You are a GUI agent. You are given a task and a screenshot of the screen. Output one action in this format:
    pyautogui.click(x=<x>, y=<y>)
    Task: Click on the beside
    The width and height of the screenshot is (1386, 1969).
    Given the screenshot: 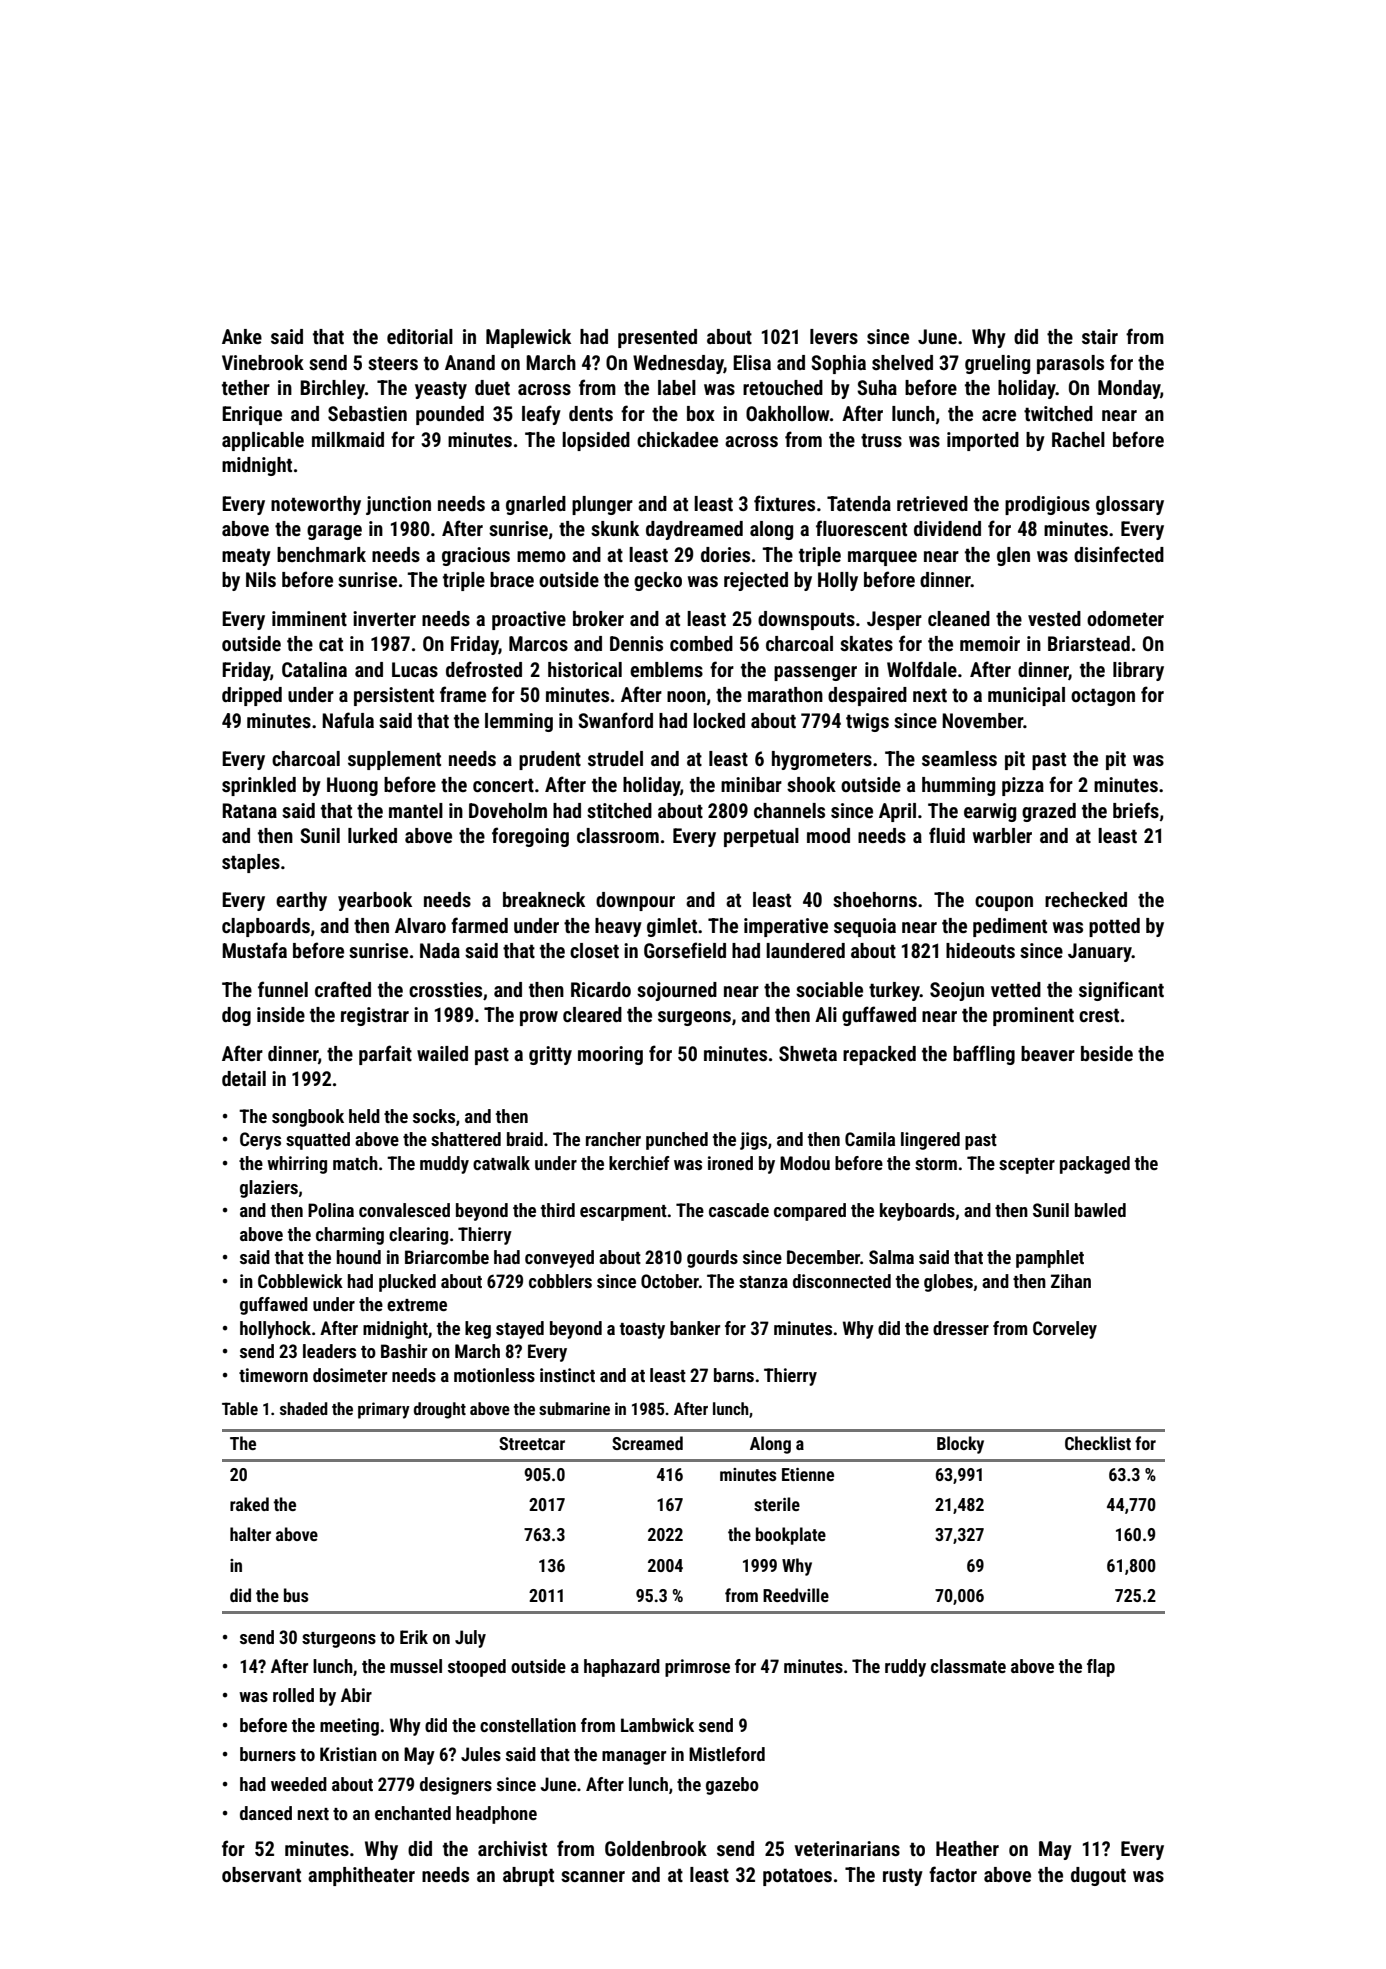 What is the action you would take?
    pyautogui.click(x=1107, y=1053)
